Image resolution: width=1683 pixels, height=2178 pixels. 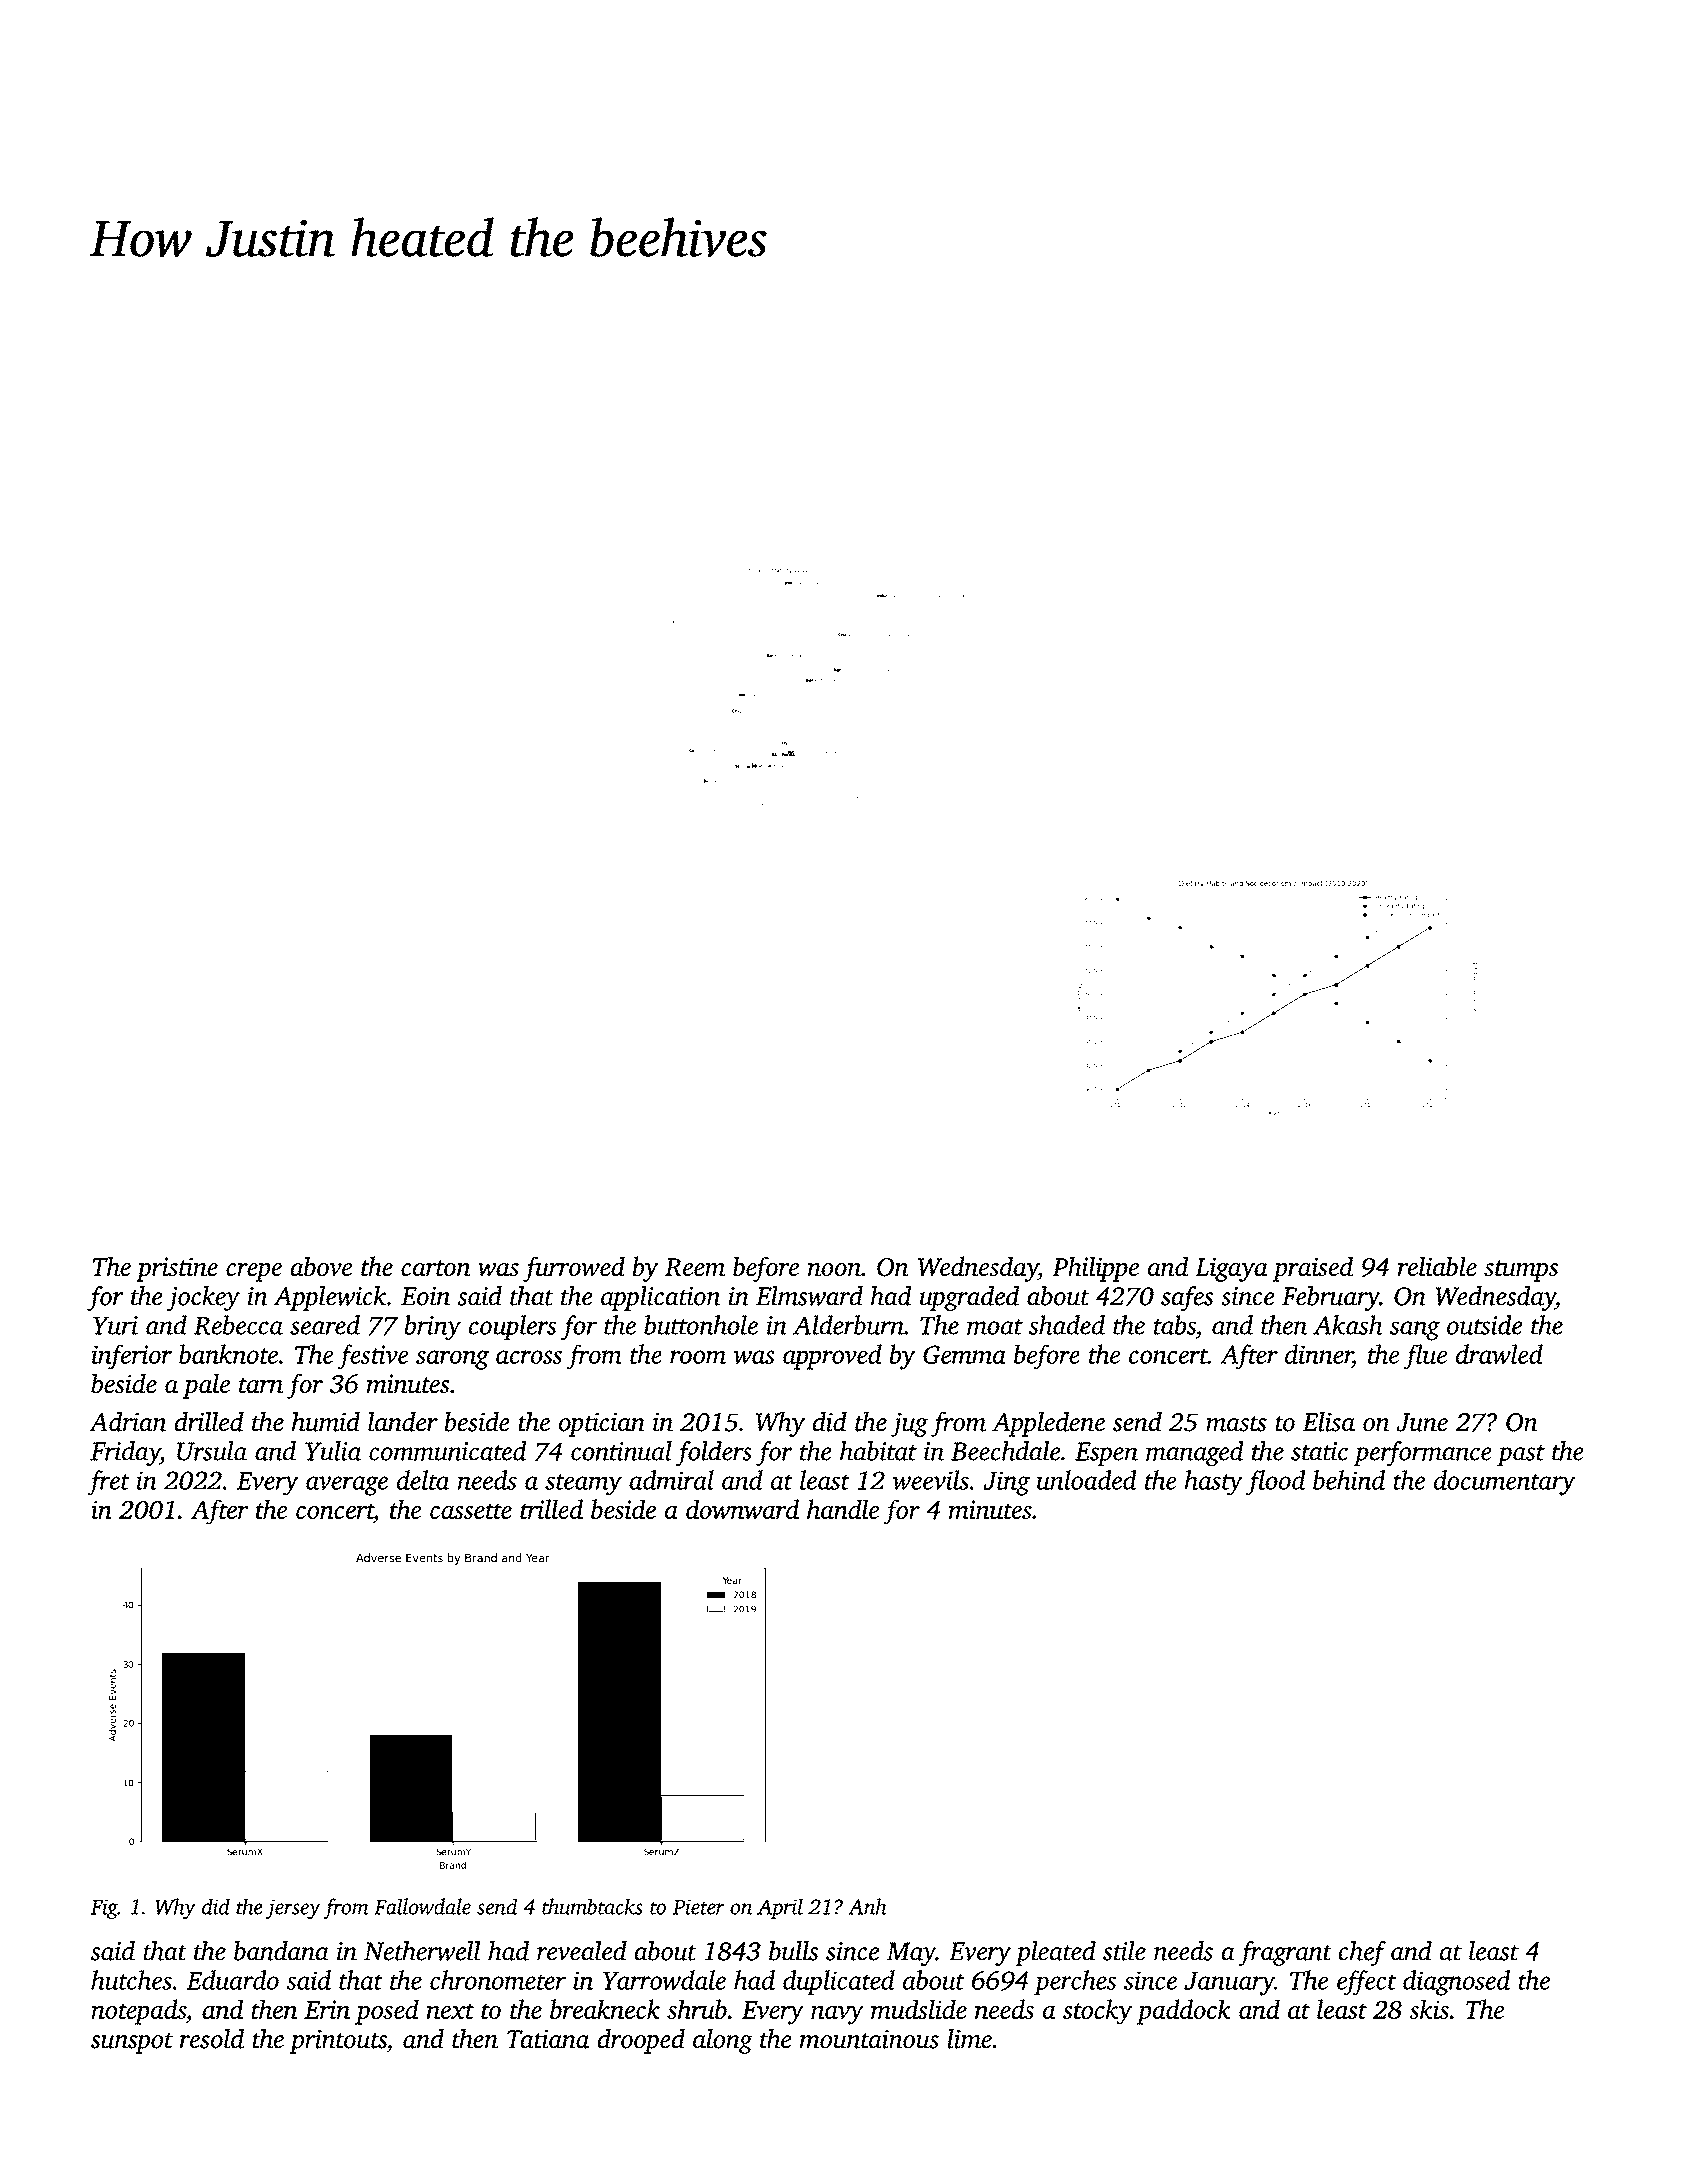 What do you see at coordinates (1437, 1266) in the screenshot?
I see `reliable` at bounding box center [1437, 1266].
